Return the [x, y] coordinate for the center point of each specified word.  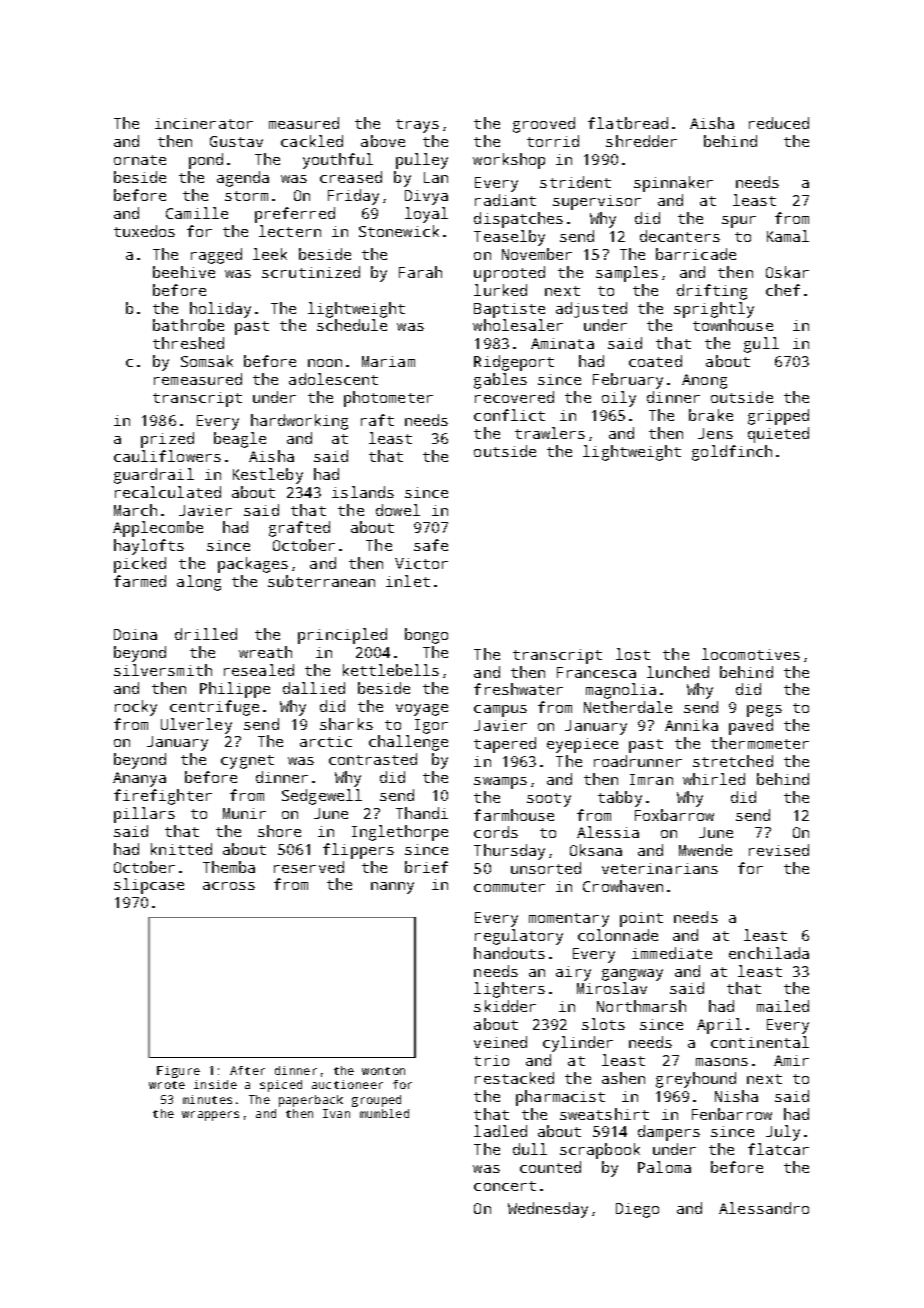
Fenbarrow [732, 1114]
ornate [140, 160]
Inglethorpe [400, 833]
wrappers [210, 1116]
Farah [420, 272]
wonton [383, 1071]
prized [167, 440]
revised [779, 850]
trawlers [550, 433]
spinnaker [673, 184]
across [229, 886]
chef [783, 290]
